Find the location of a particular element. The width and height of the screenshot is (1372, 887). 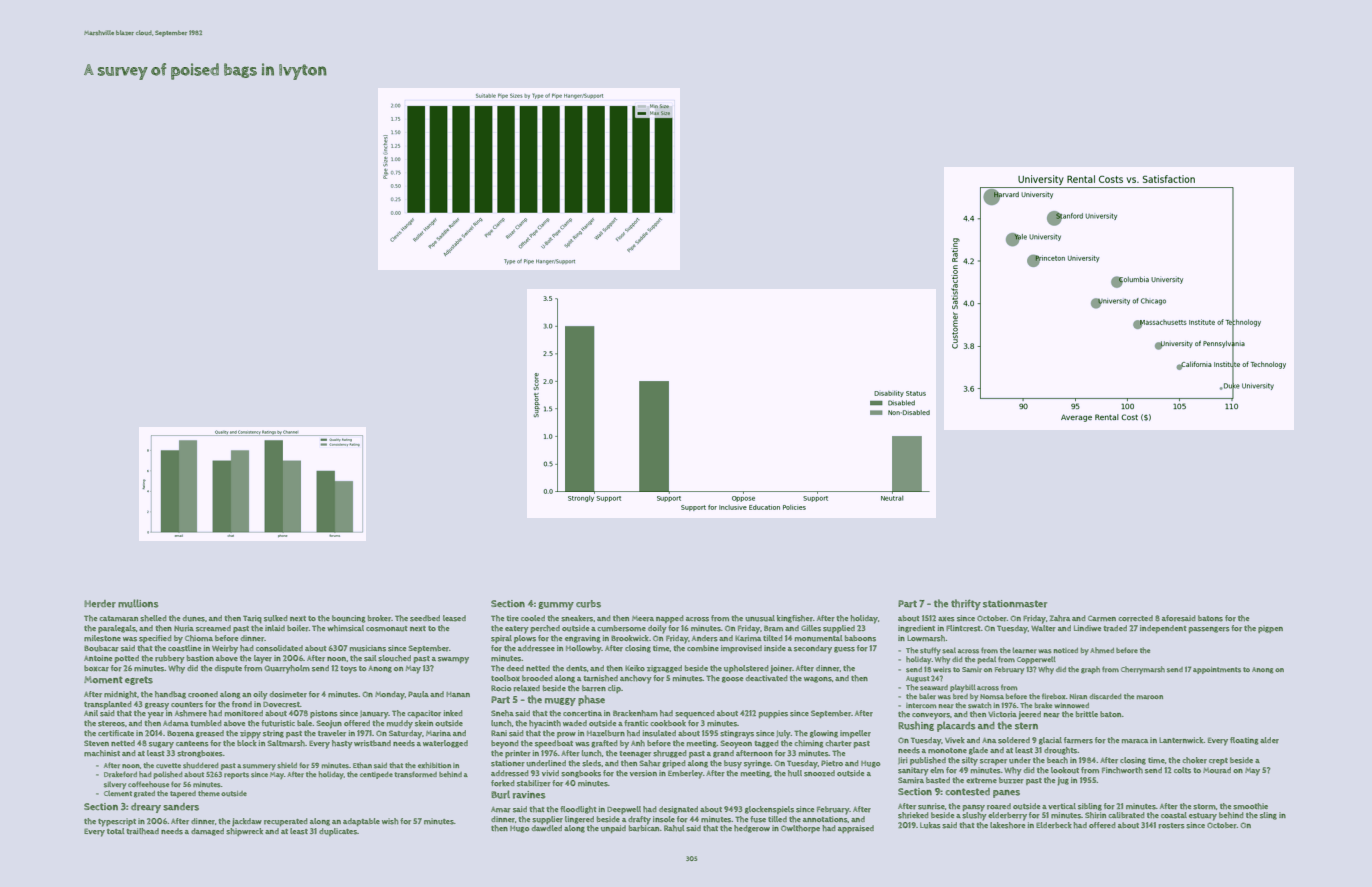

cosmonaut is located at coordinates (386, 629).
